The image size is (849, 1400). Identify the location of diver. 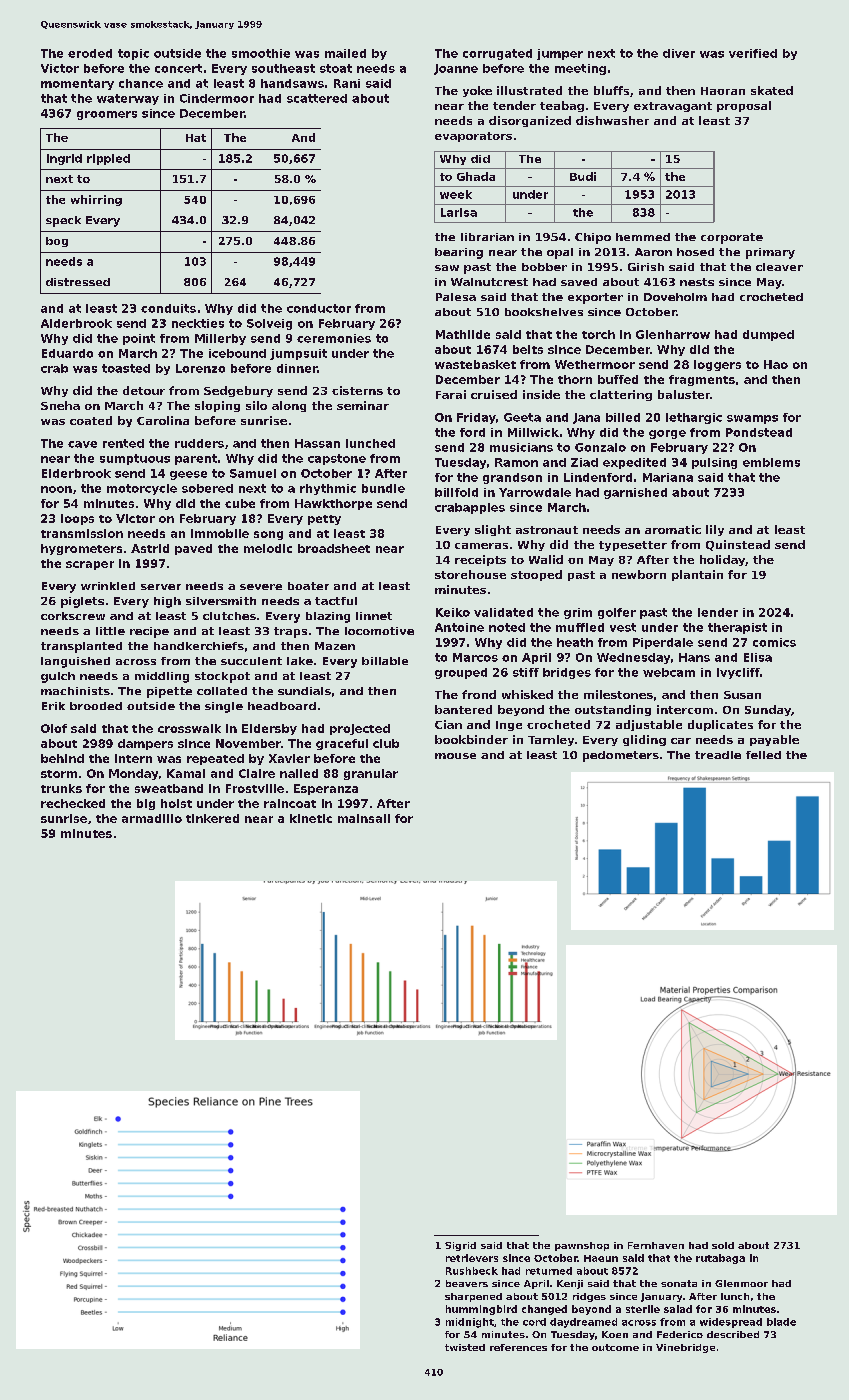
(679, 53).
